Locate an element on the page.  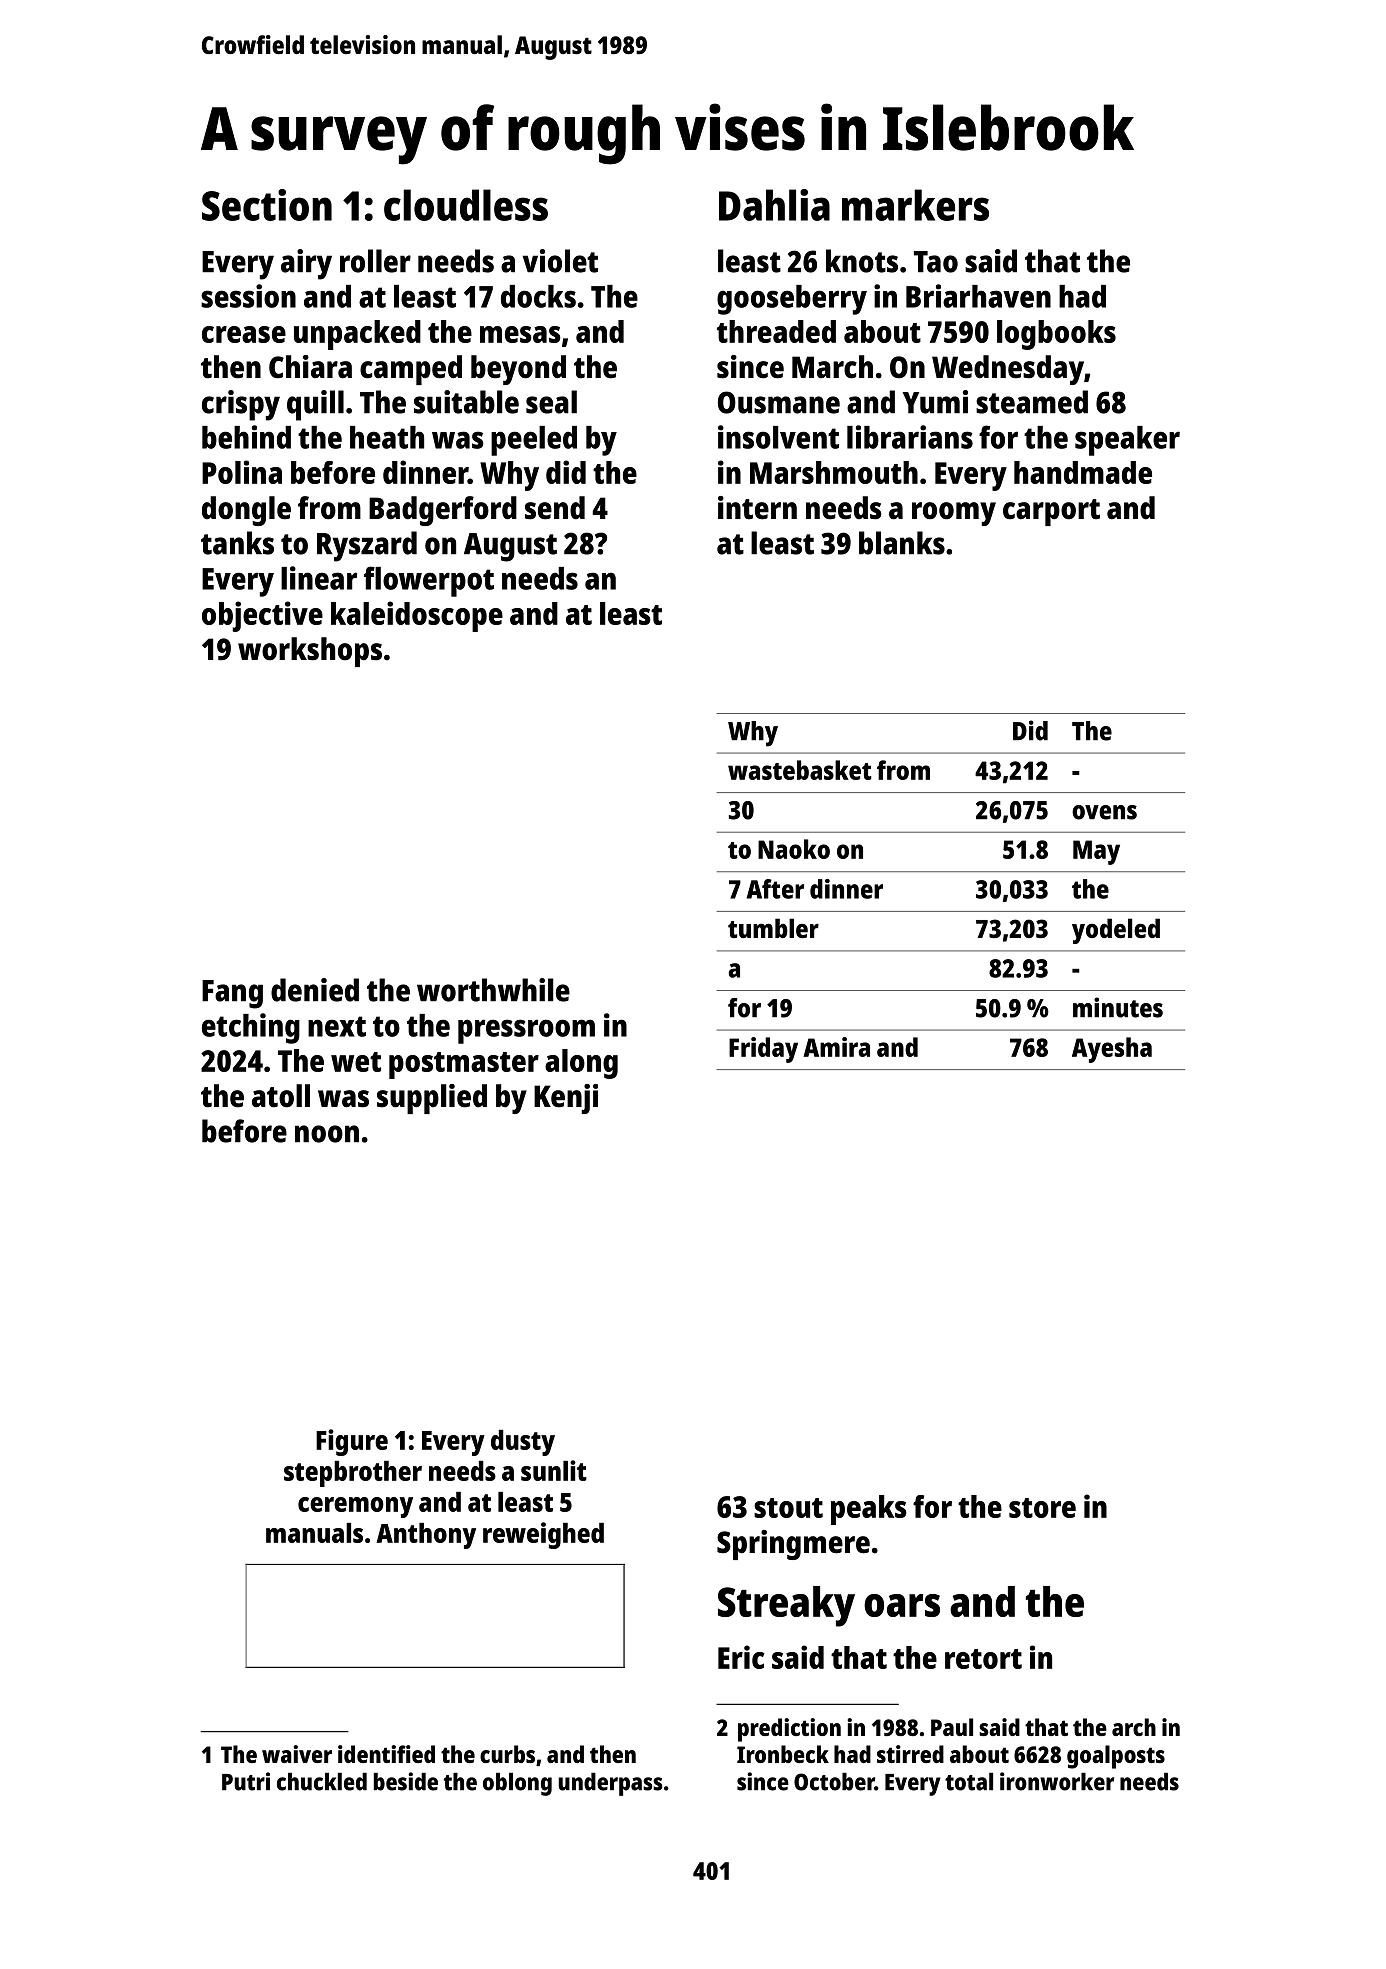
crease is located at coordinates (244, 334).
